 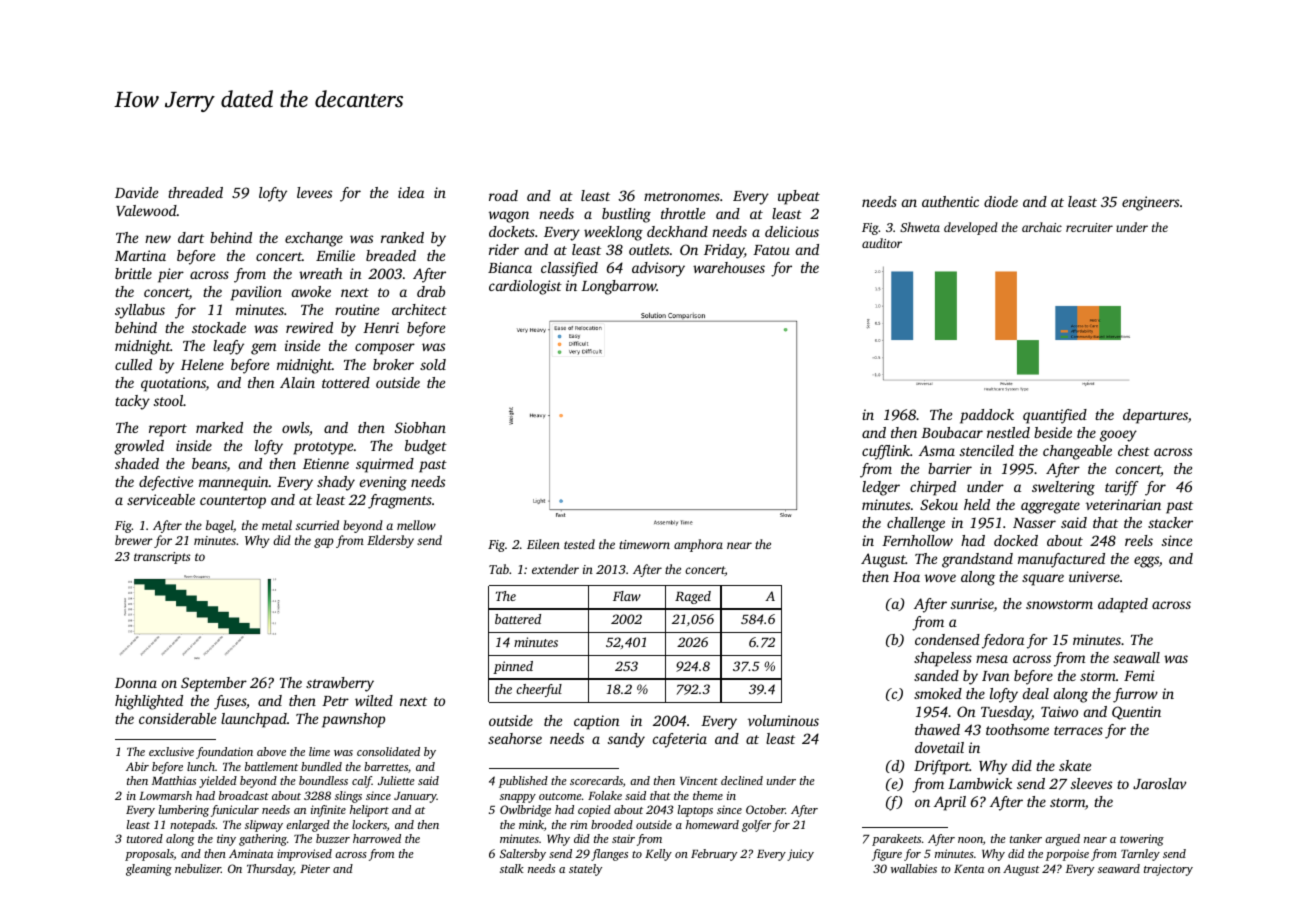 What do you see at coordinates (937, 729) in the image?
I see `thawed` at bounding box center [937, 729].
